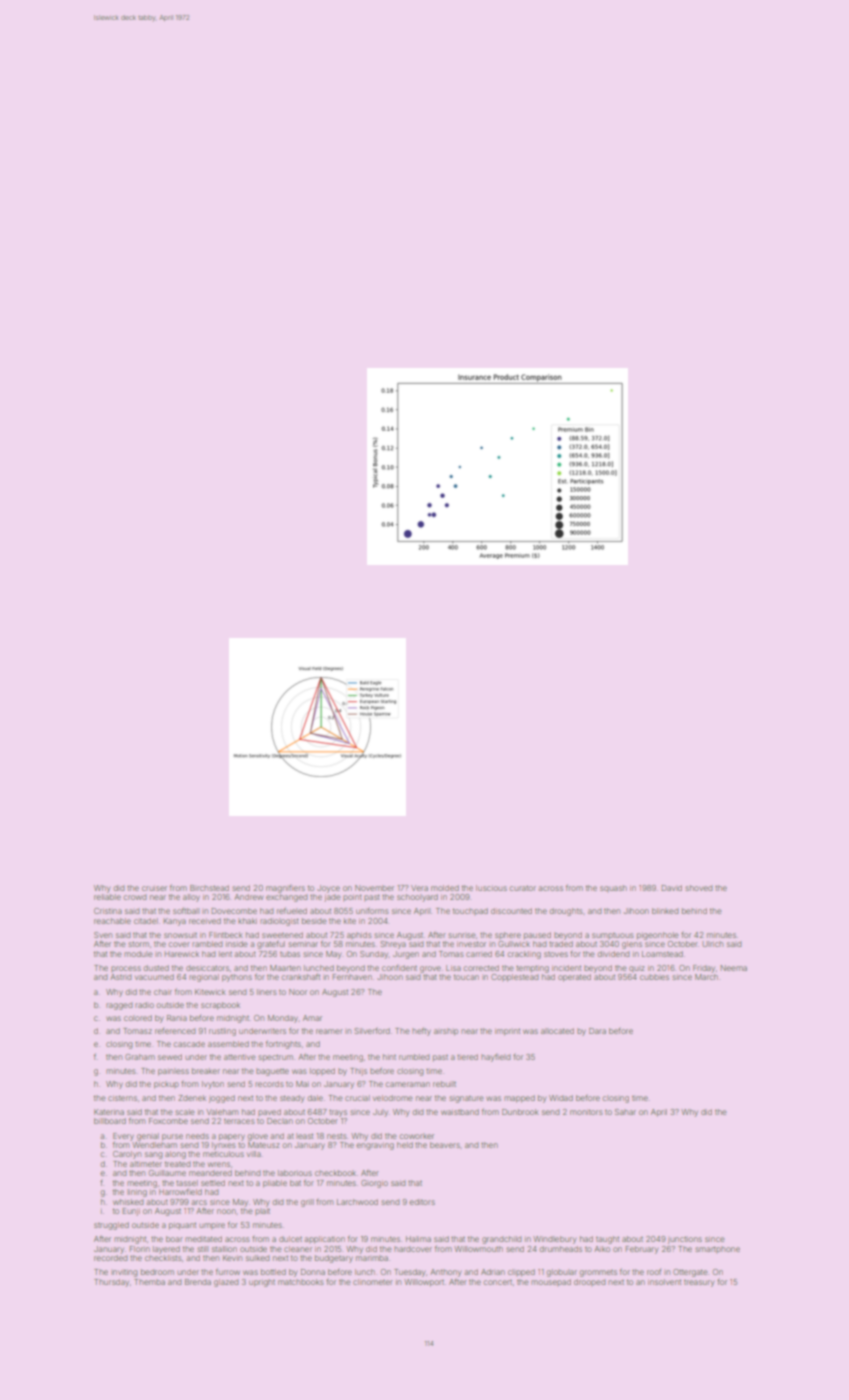 This image has height=1400, width=849. I want to click on sewed, so click(170, 1057).
